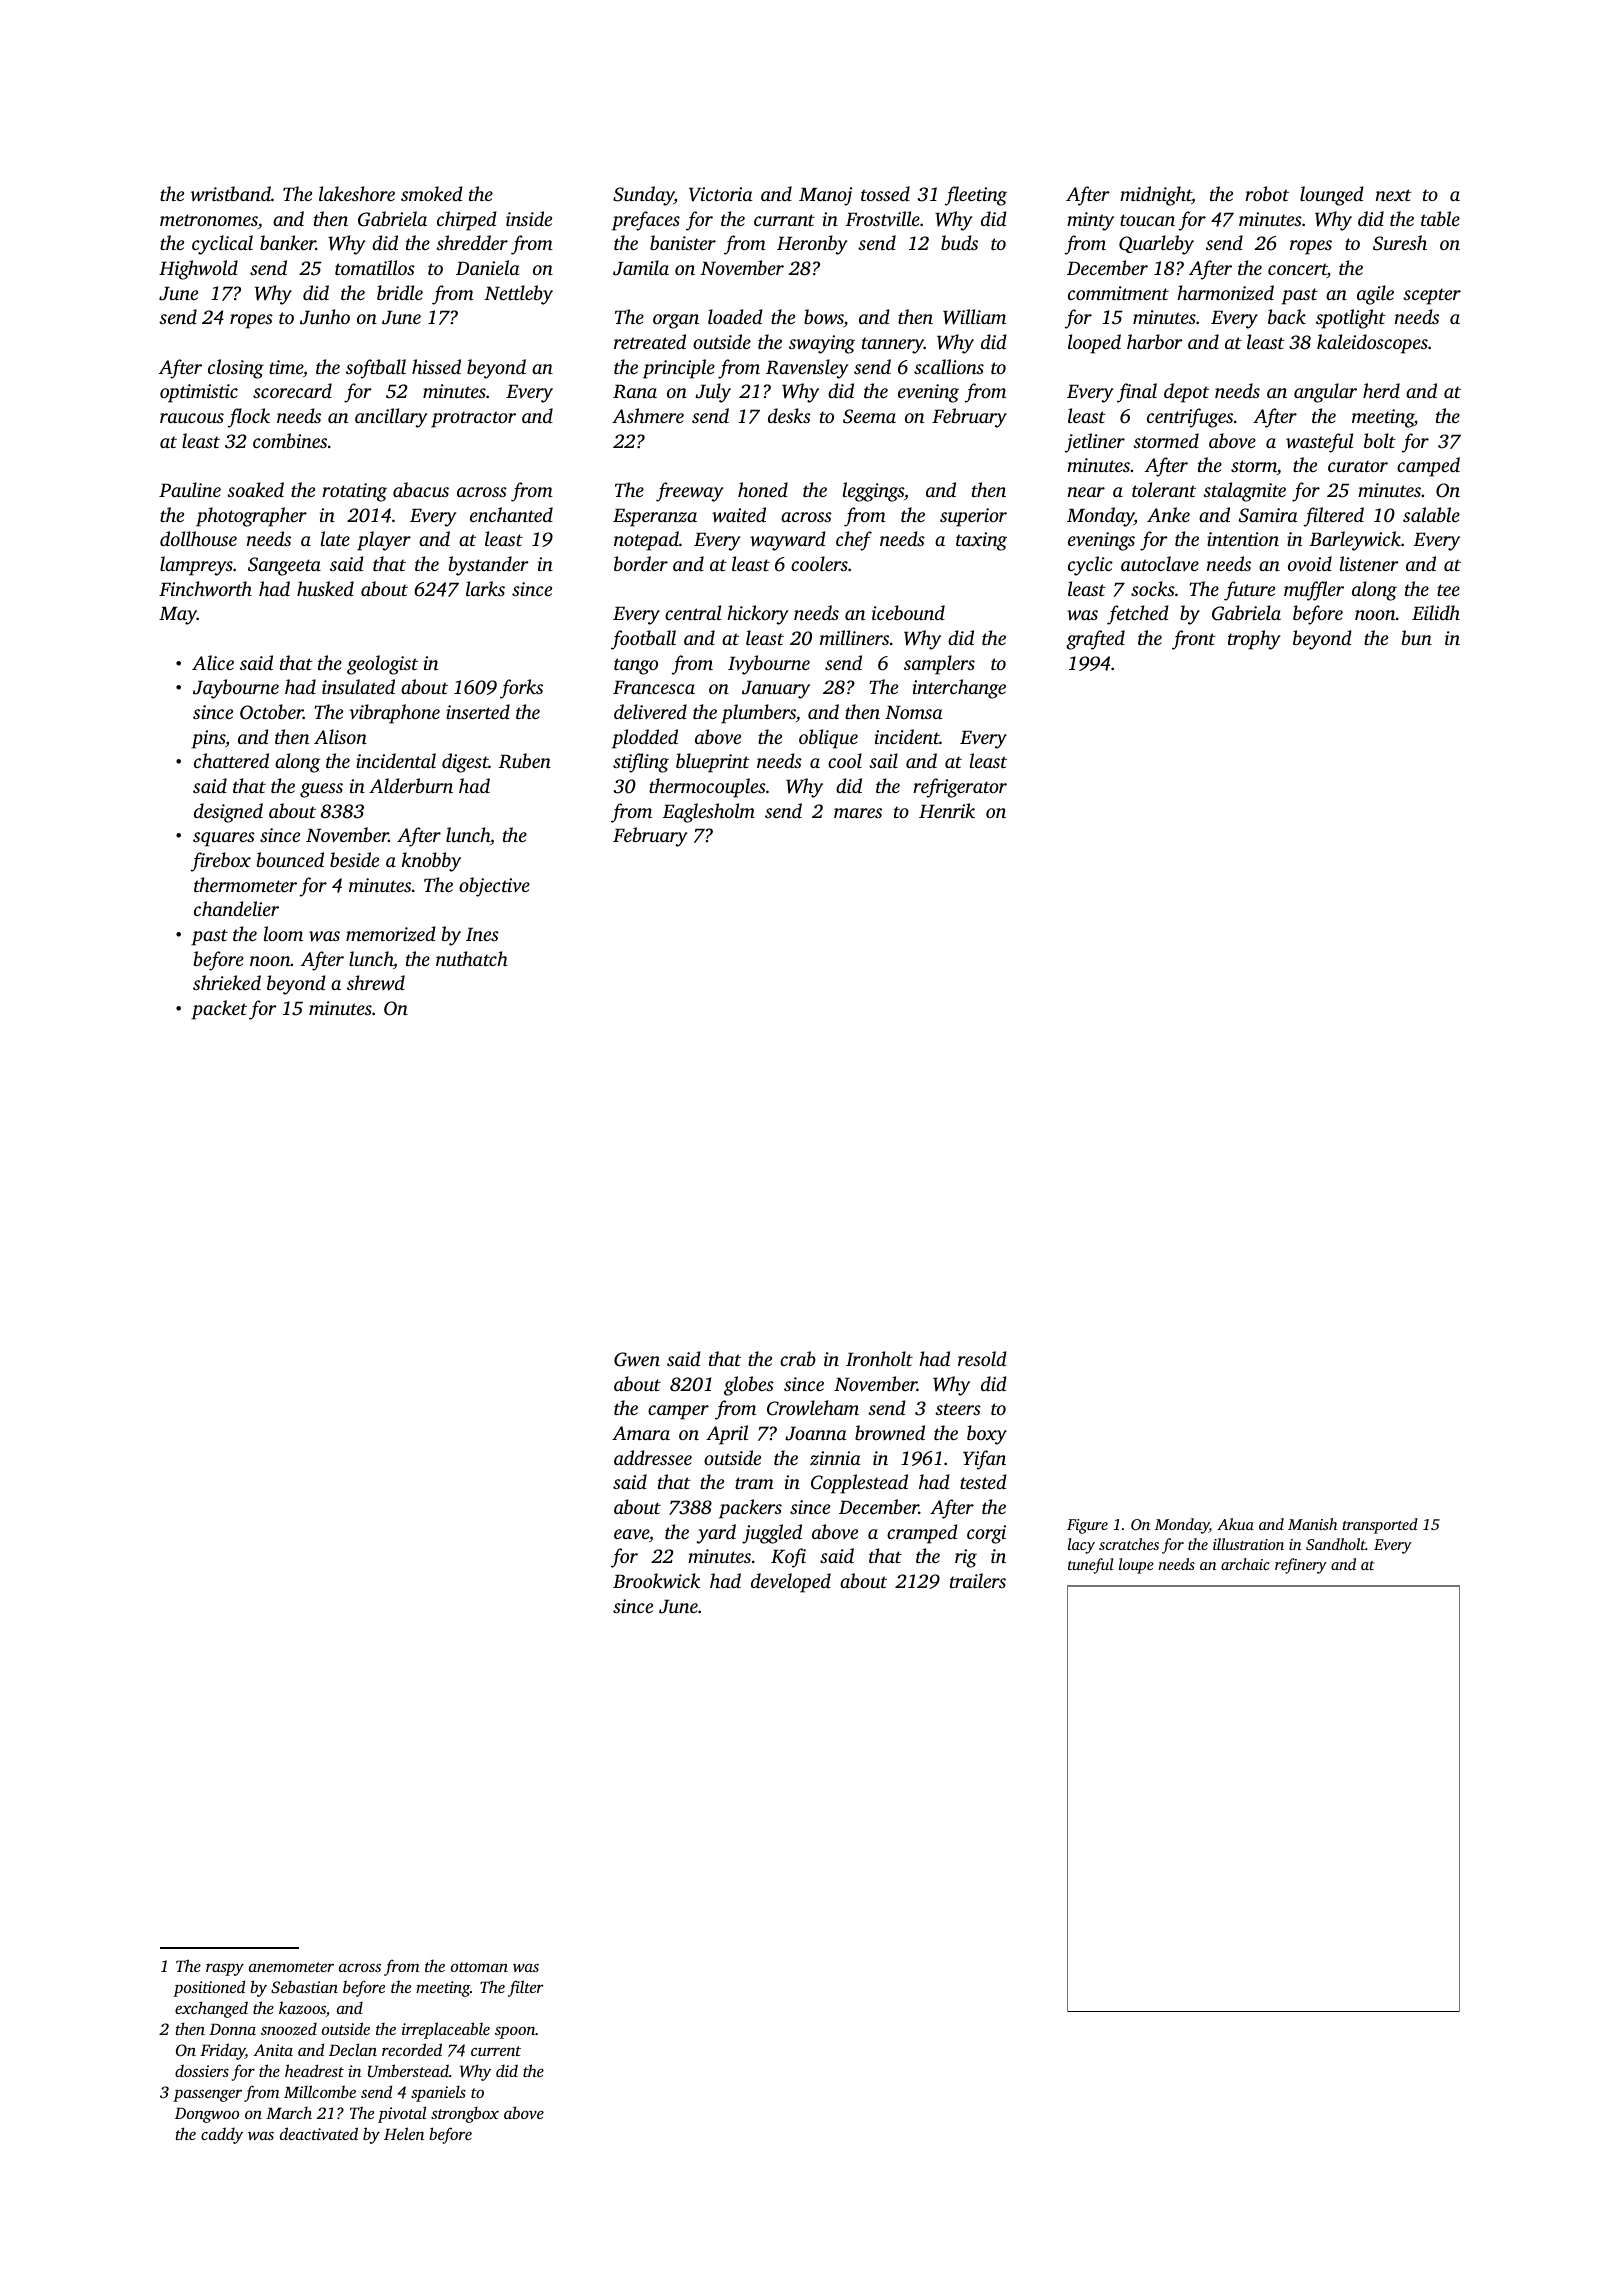 This screenshot has width=1620, height=2292. I want to click on irreplaceable, so click(446, 2030).
